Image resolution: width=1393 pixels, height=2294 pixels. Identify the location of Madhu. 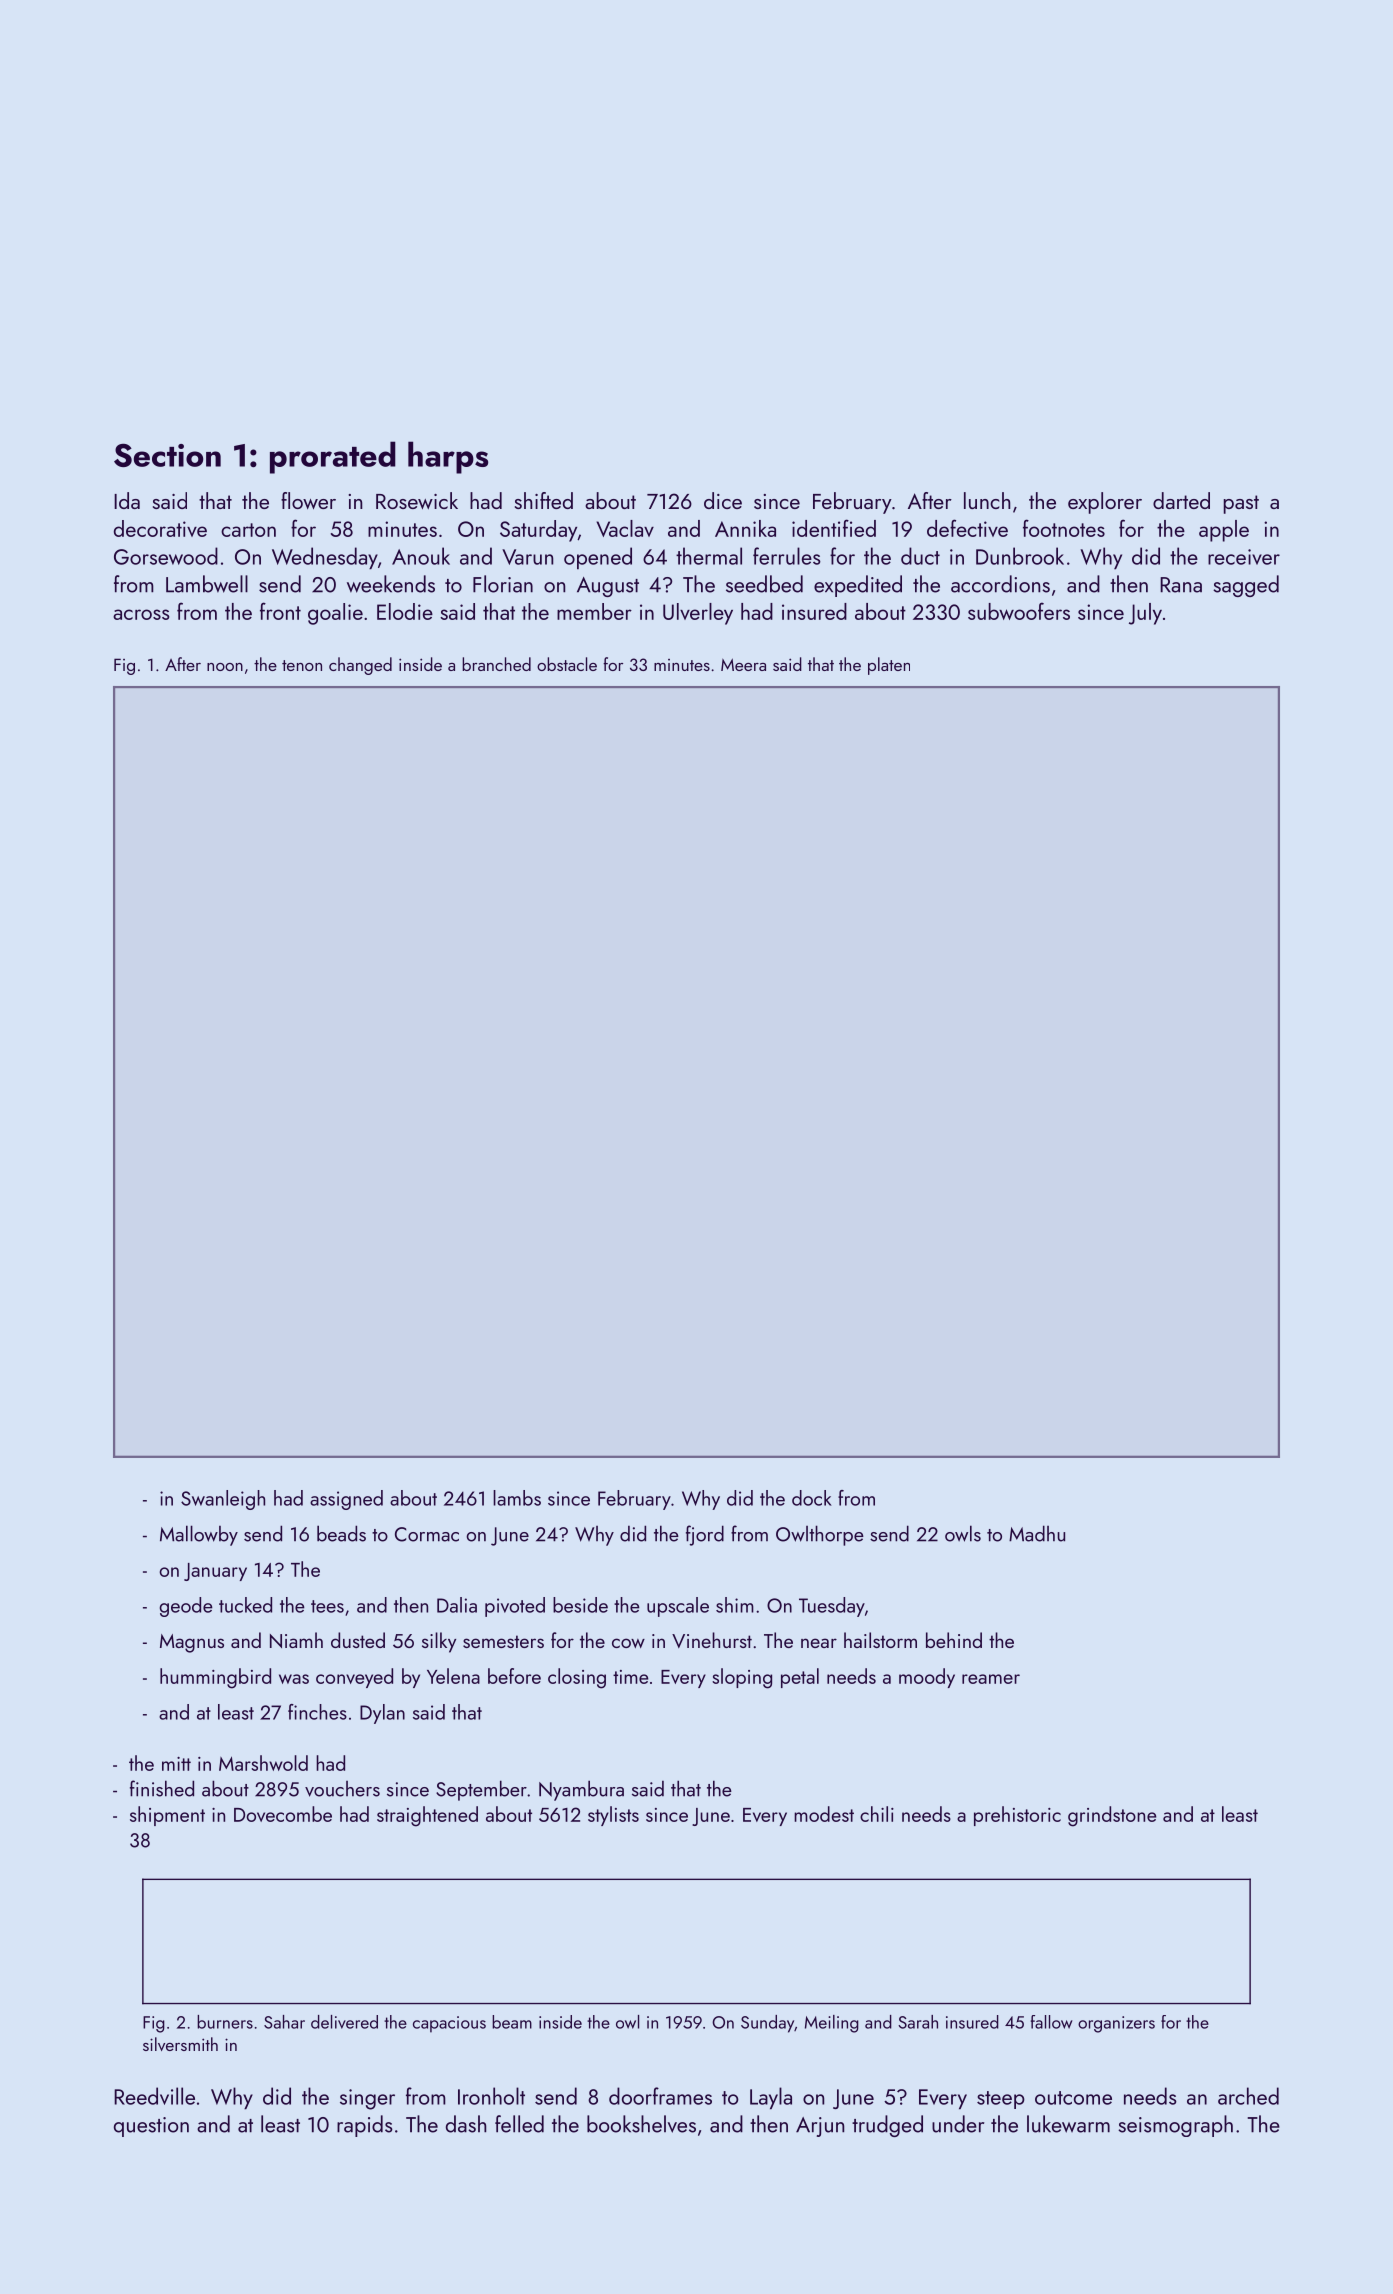
(1037, 1533).
